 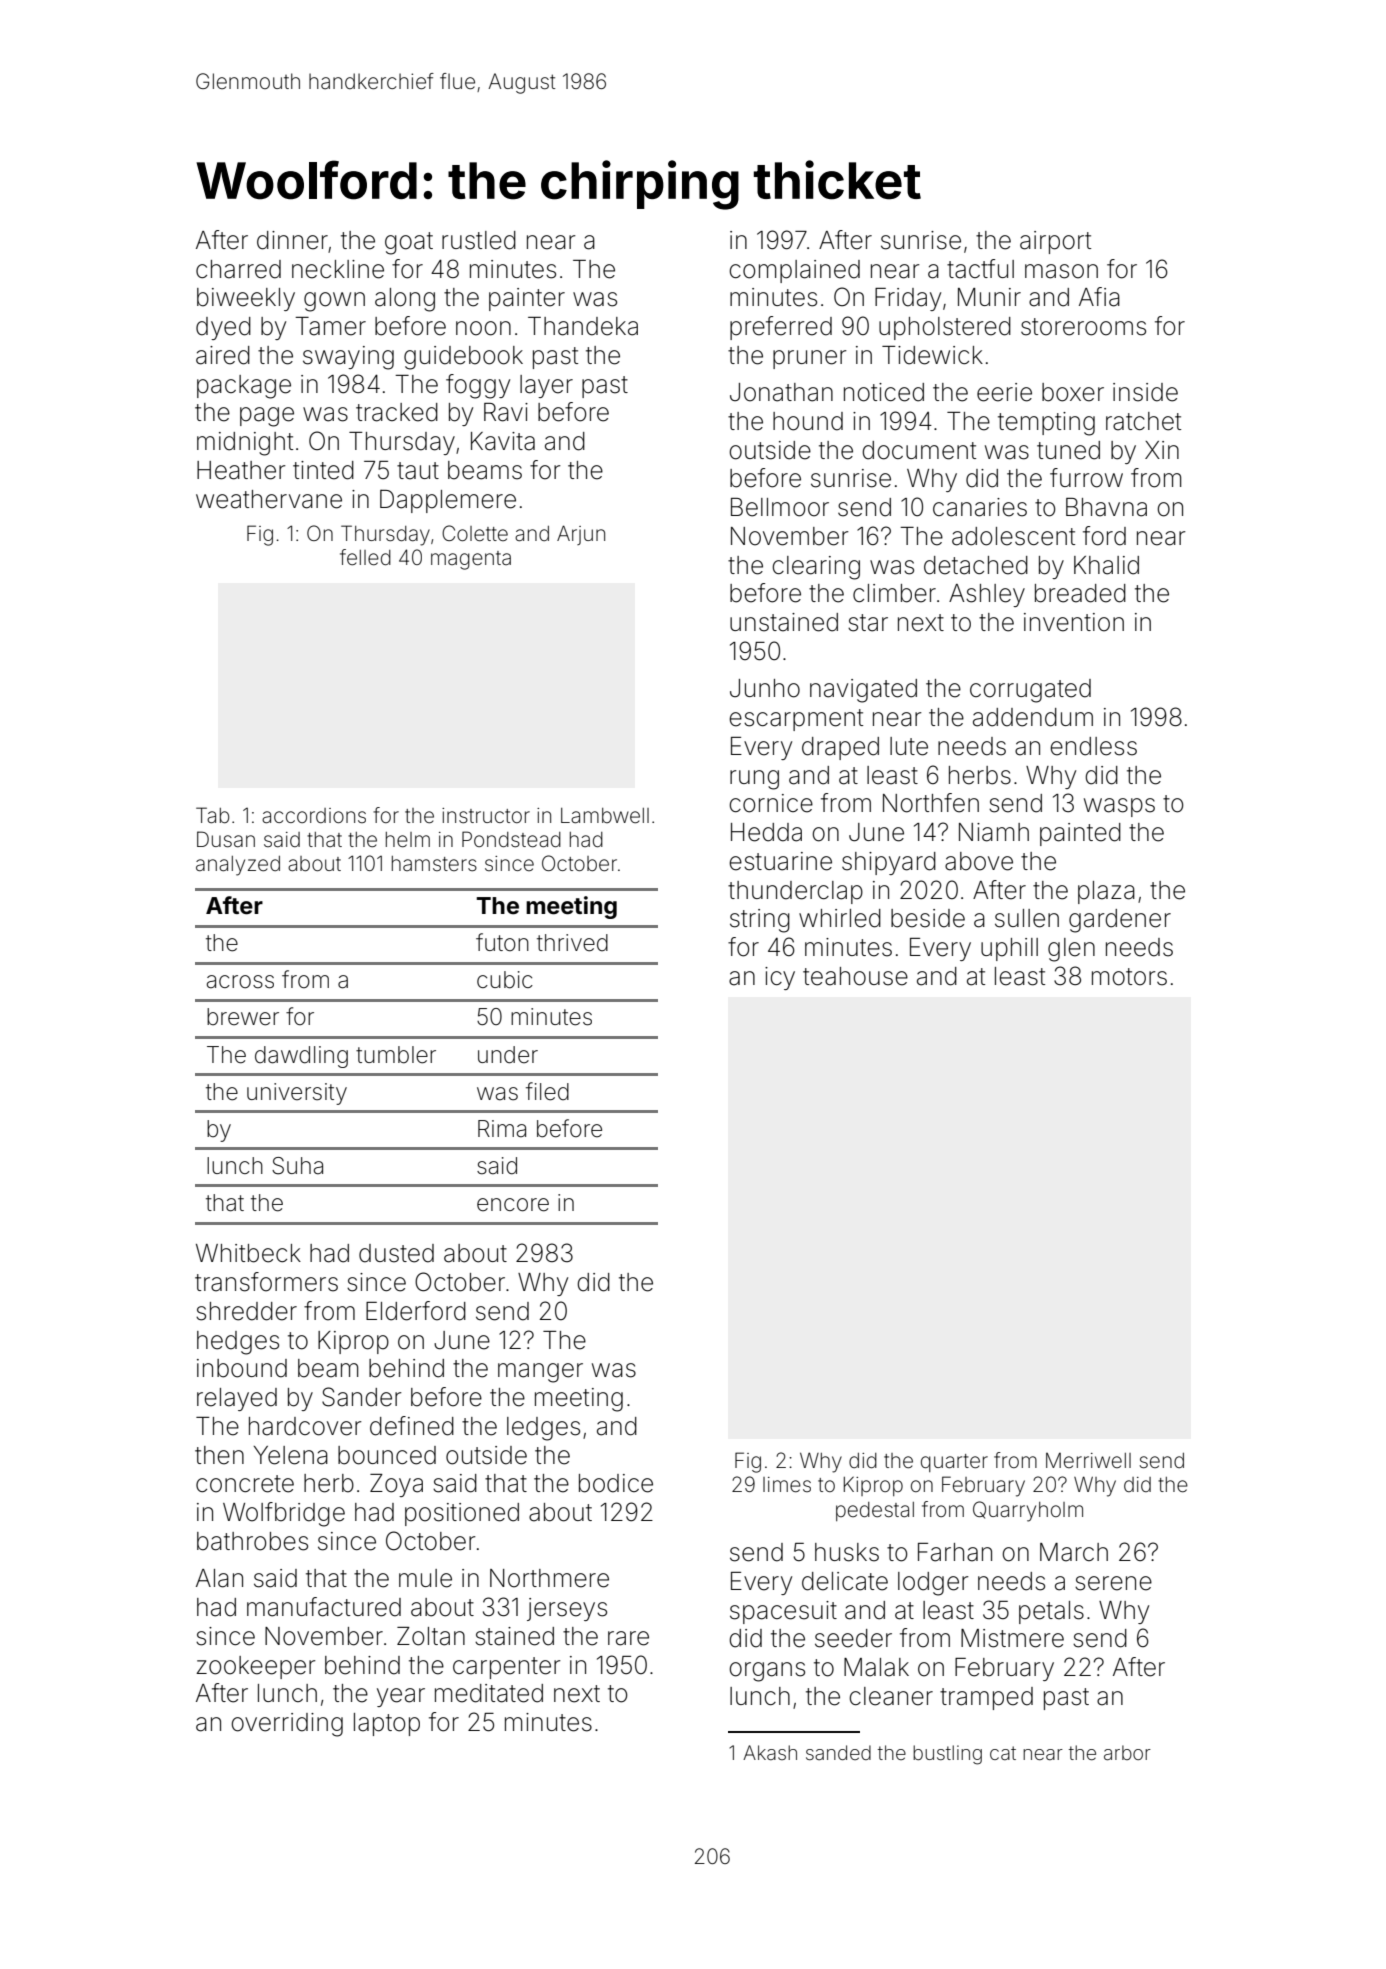 What do you see at coordinates (794, 271) in the screenshot?
I see `complained` at bounding box center [794, 271].
